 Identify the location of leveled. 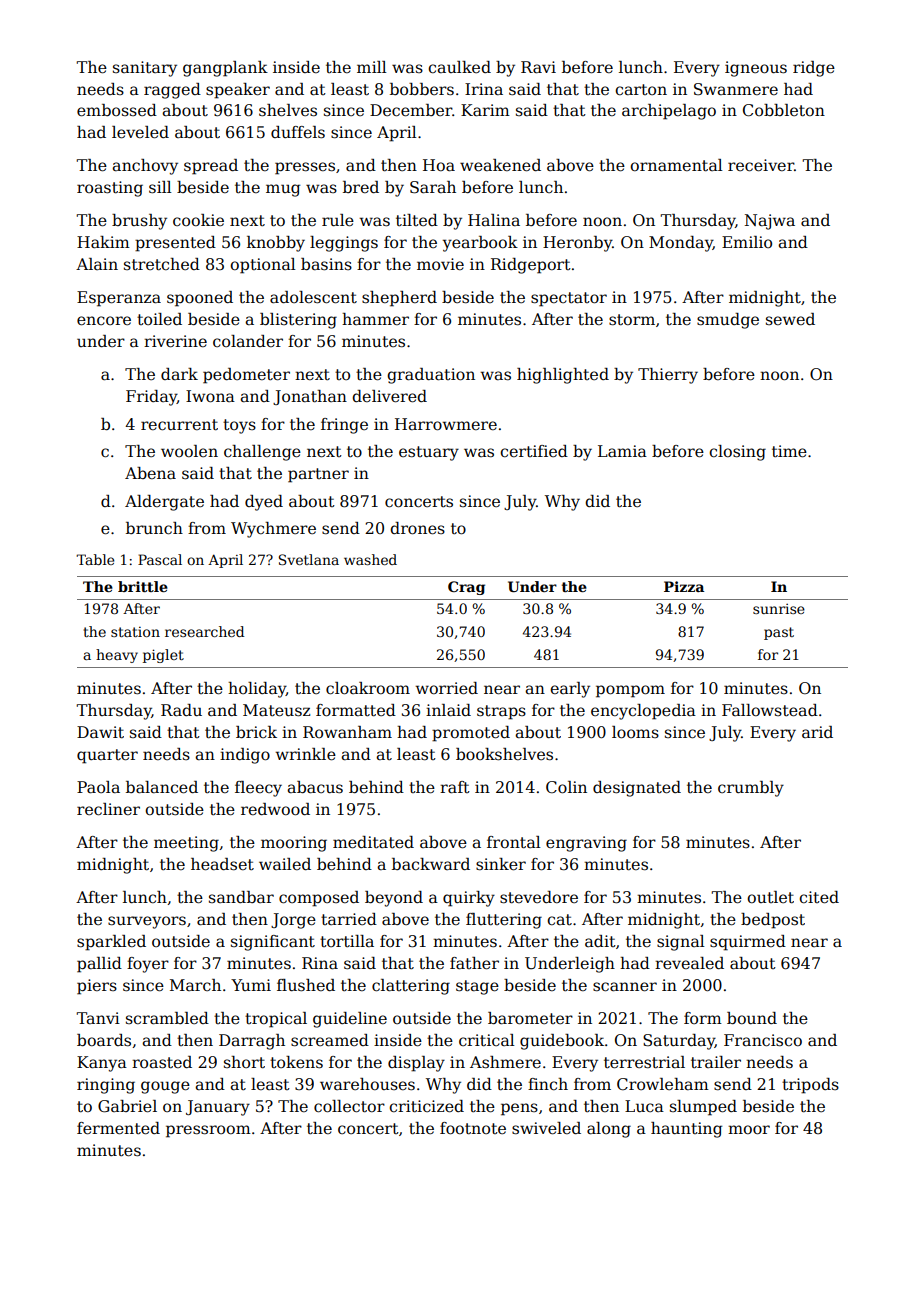
(140, 132).
